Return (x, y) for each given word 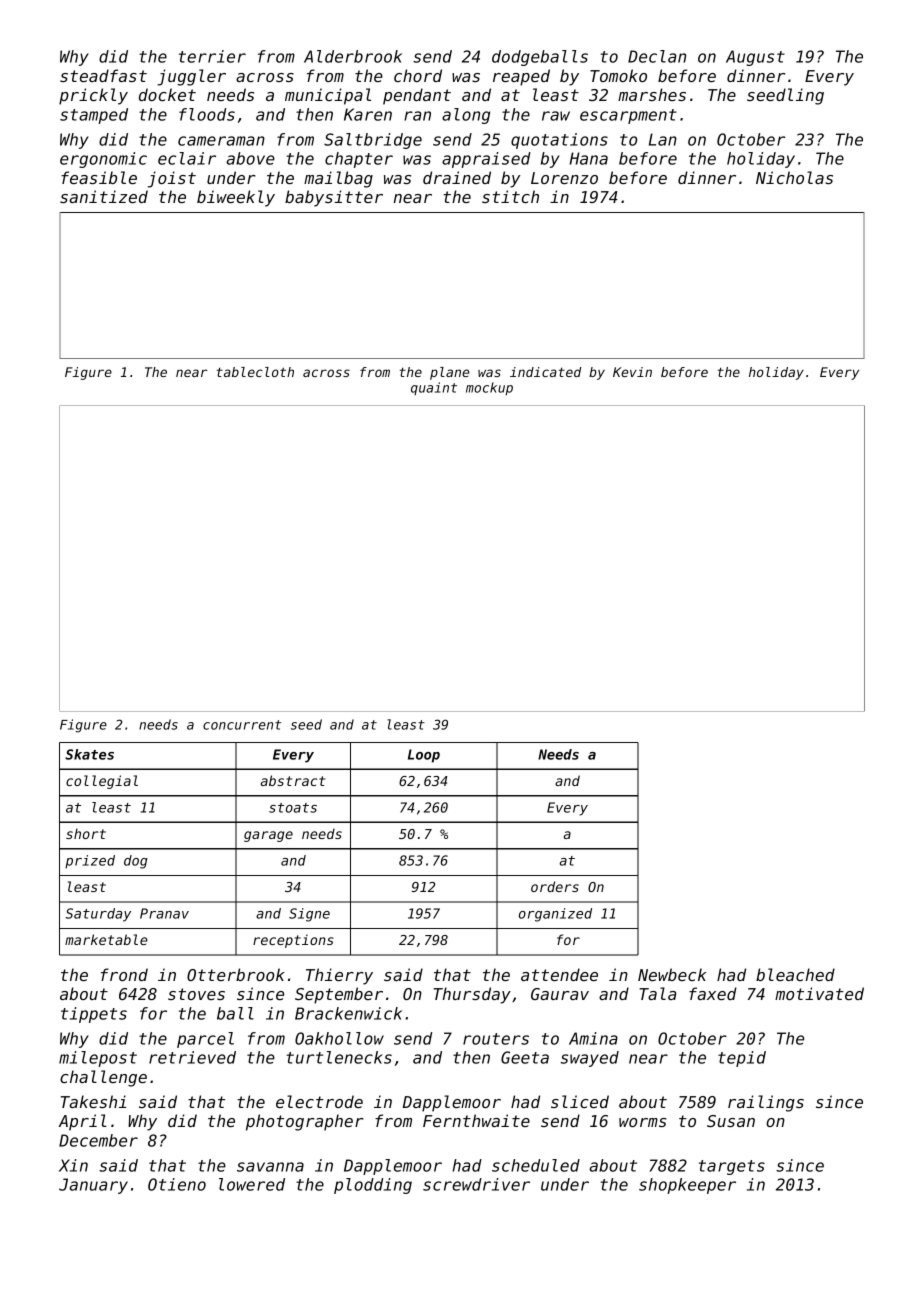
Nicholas (794, 177)
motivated (819, 993)
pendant (417, 96)
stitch (510, 196)
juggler (191, 77)
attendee (559, 974)
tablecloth (255, 372)
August (755, 58)
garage (268, 836)
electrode (319, 1101)
